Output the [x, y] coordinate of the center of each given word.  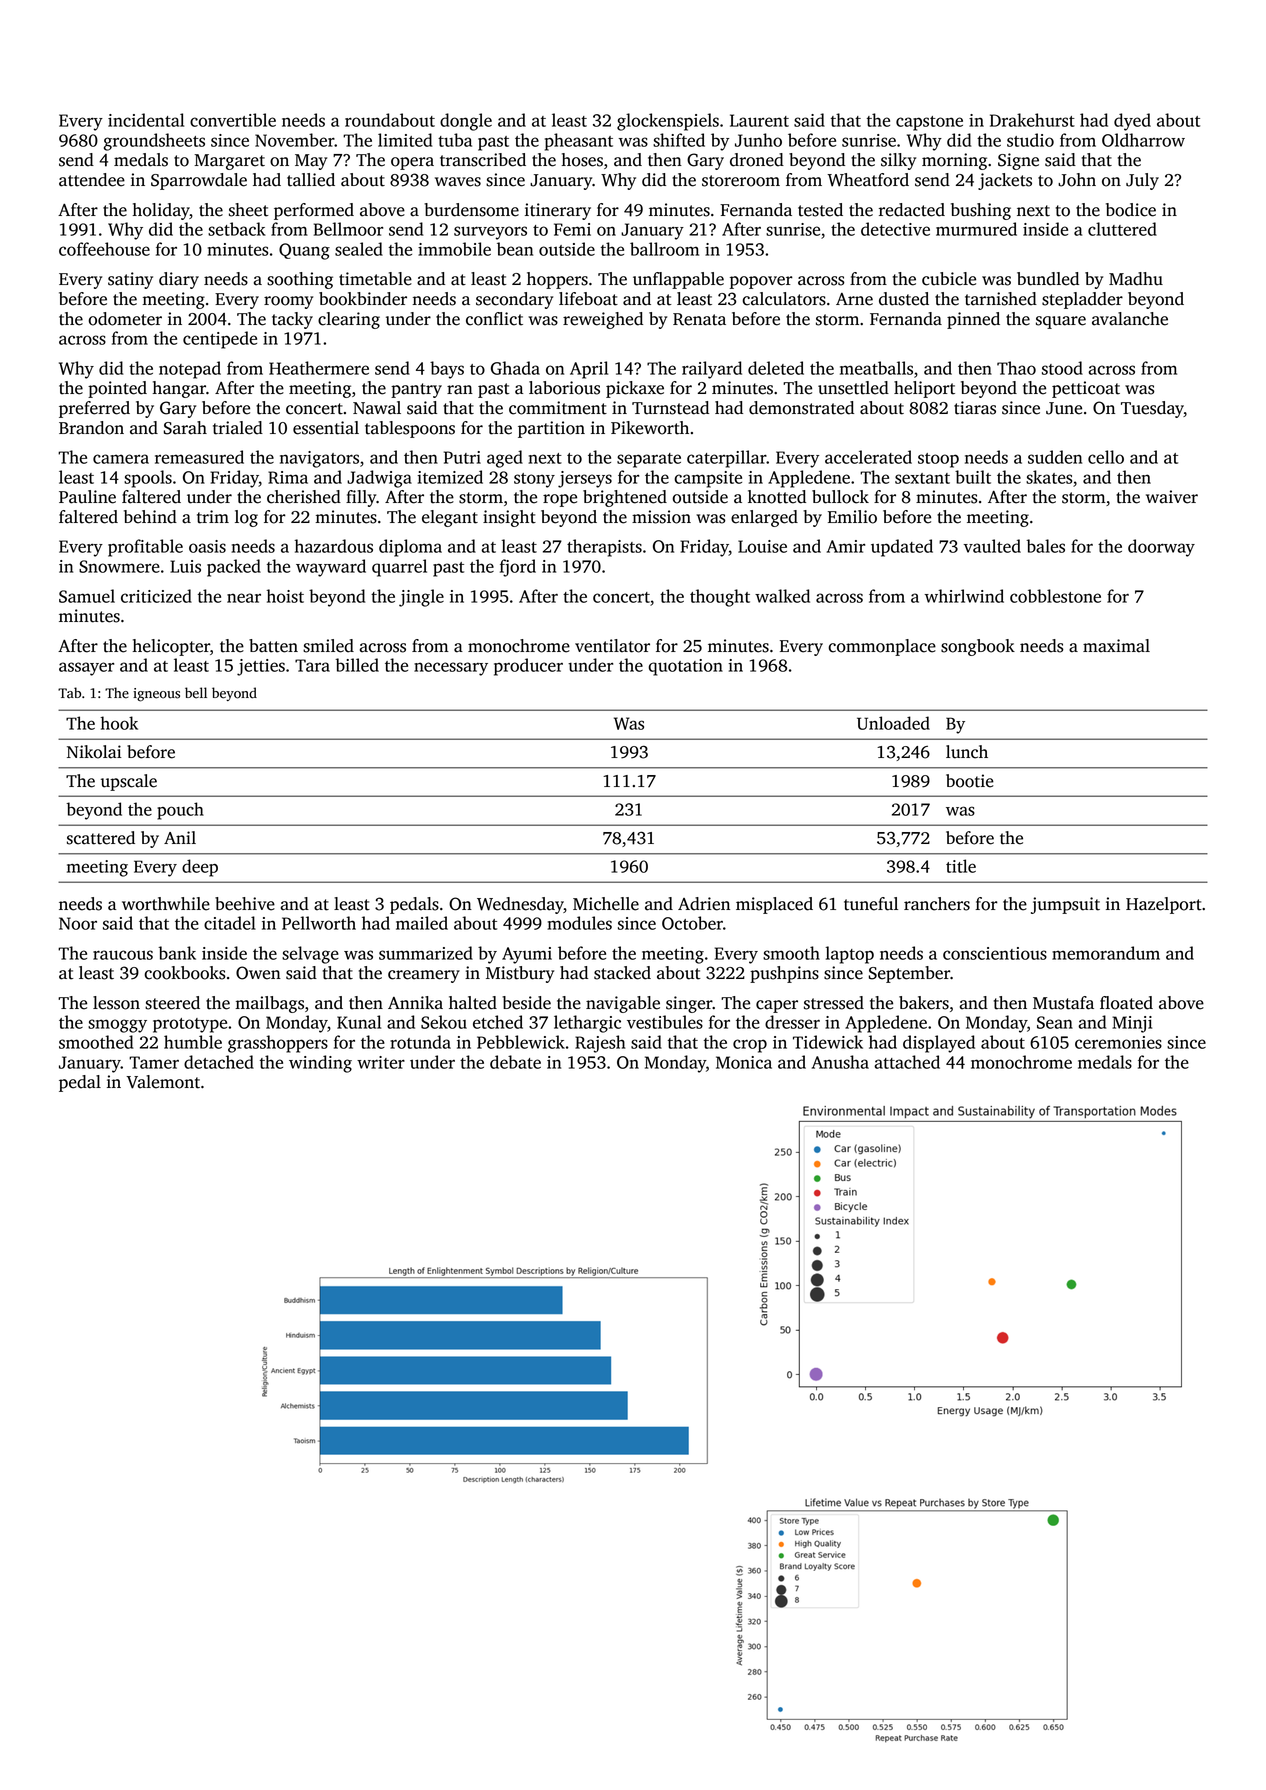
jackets [1005, 181]
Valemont [163, 1082]
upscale [129, 782]
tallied [311, 180]
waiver [1172, 497]
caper [777, 1006]
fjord [518, 568]
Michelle [606, 904]
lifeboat [588, 299]
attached [907, 1062]
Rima [288, 477]
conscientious [995, 953]
